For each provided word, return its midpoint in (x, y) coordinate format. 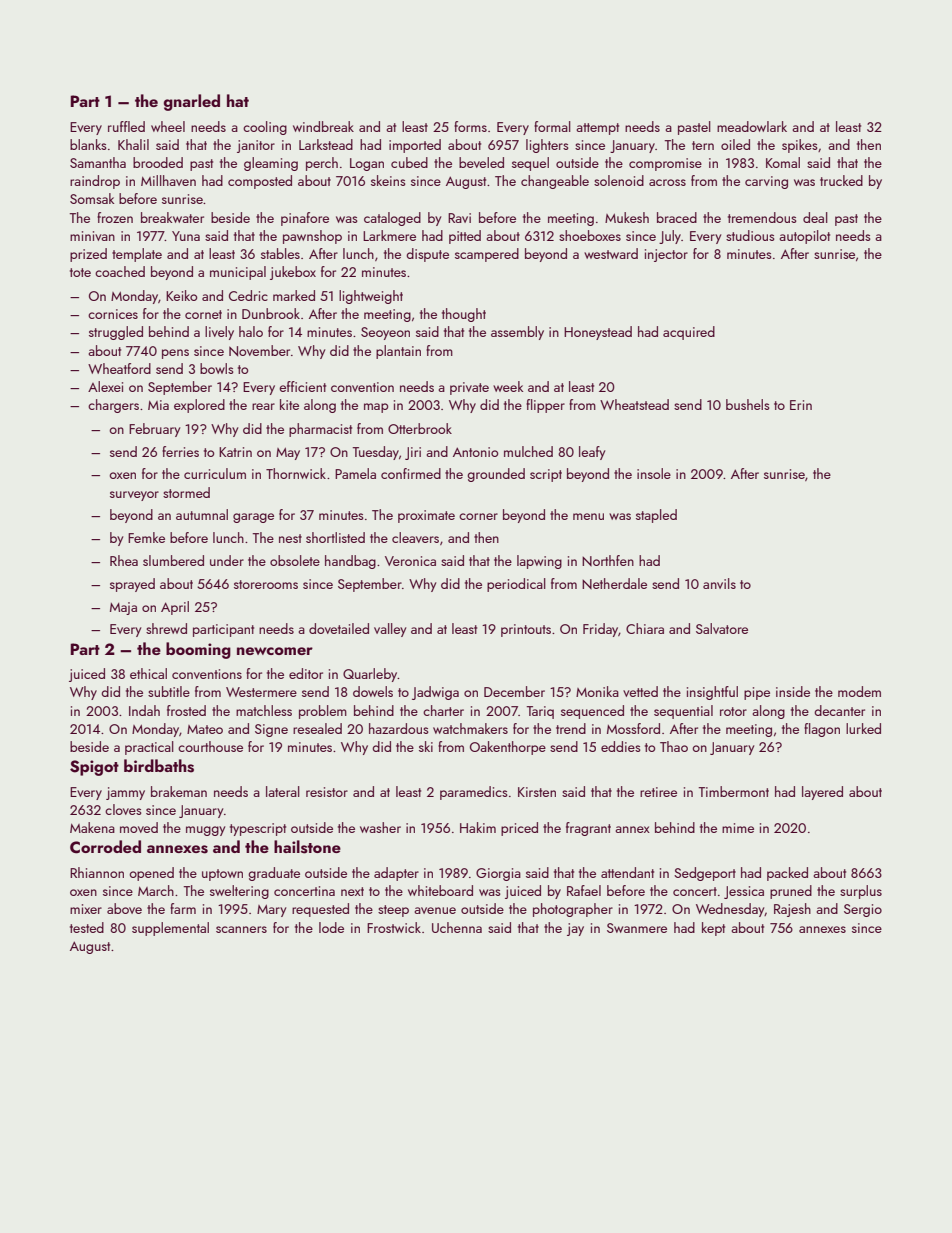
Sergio (863, 910)
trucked (841, 180)
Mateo (205, 729)
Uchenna (457, 927)
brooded (158, 162)
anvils (719, 583)
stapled (656, 516)
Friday (600, 630)
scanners (241, 929)
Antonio (475, 452)
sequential (683, 712)
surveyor (134, 496)
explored (199, 406)
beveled (481, 162)
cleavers (415, 537)
